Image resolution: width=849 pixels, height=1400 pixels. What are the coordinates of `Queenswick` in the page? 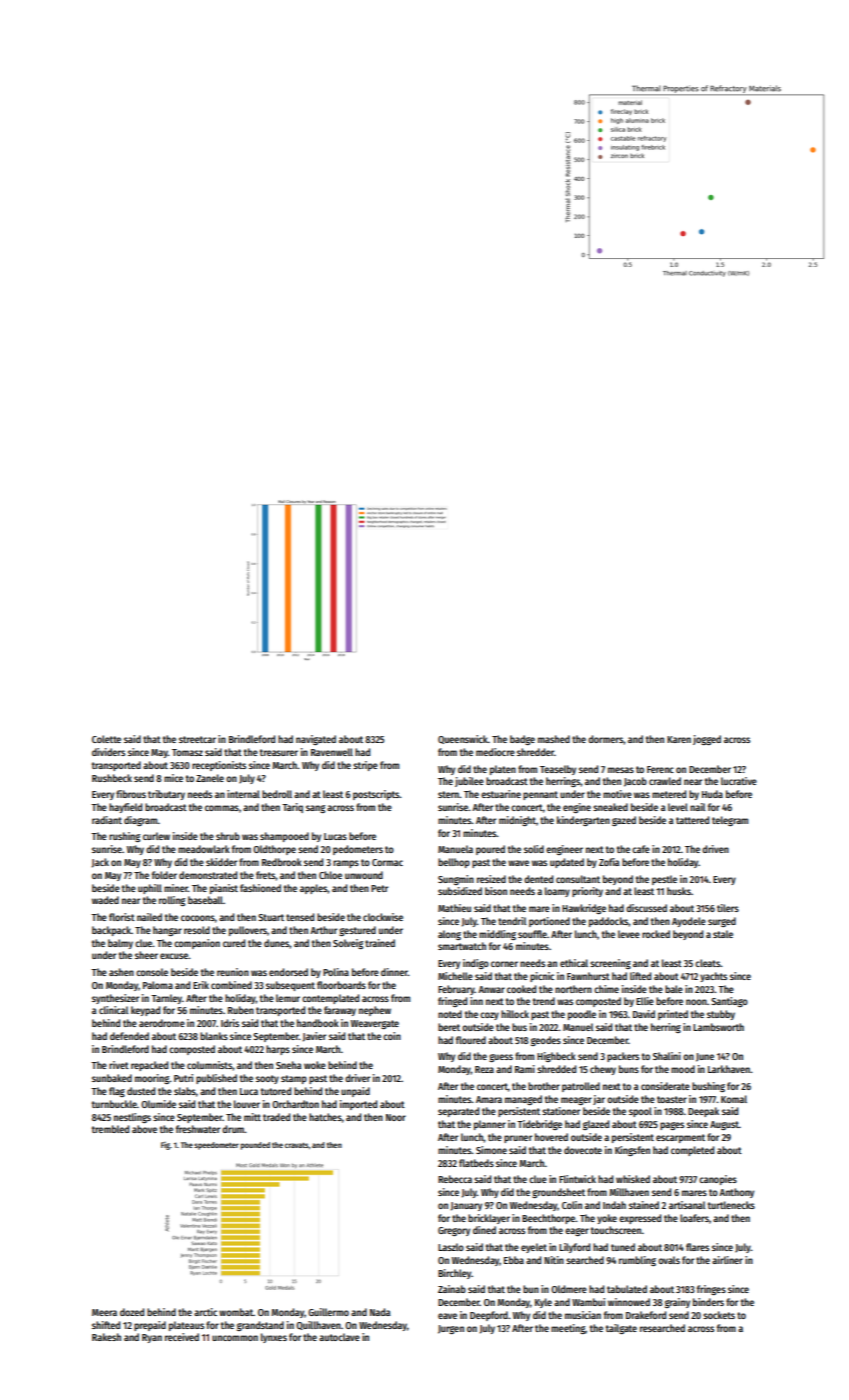 It's located at (463, 739).
